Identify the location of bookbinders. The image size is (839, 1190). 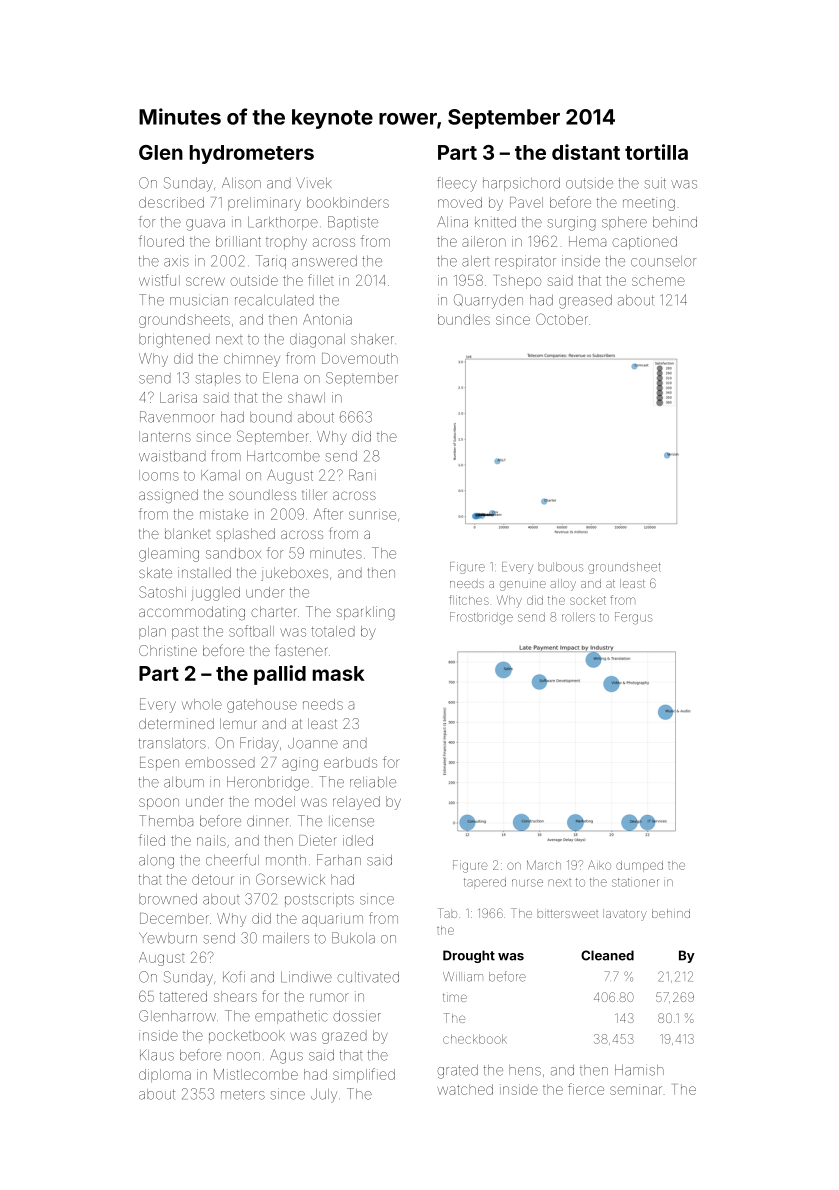
(348, 202).
